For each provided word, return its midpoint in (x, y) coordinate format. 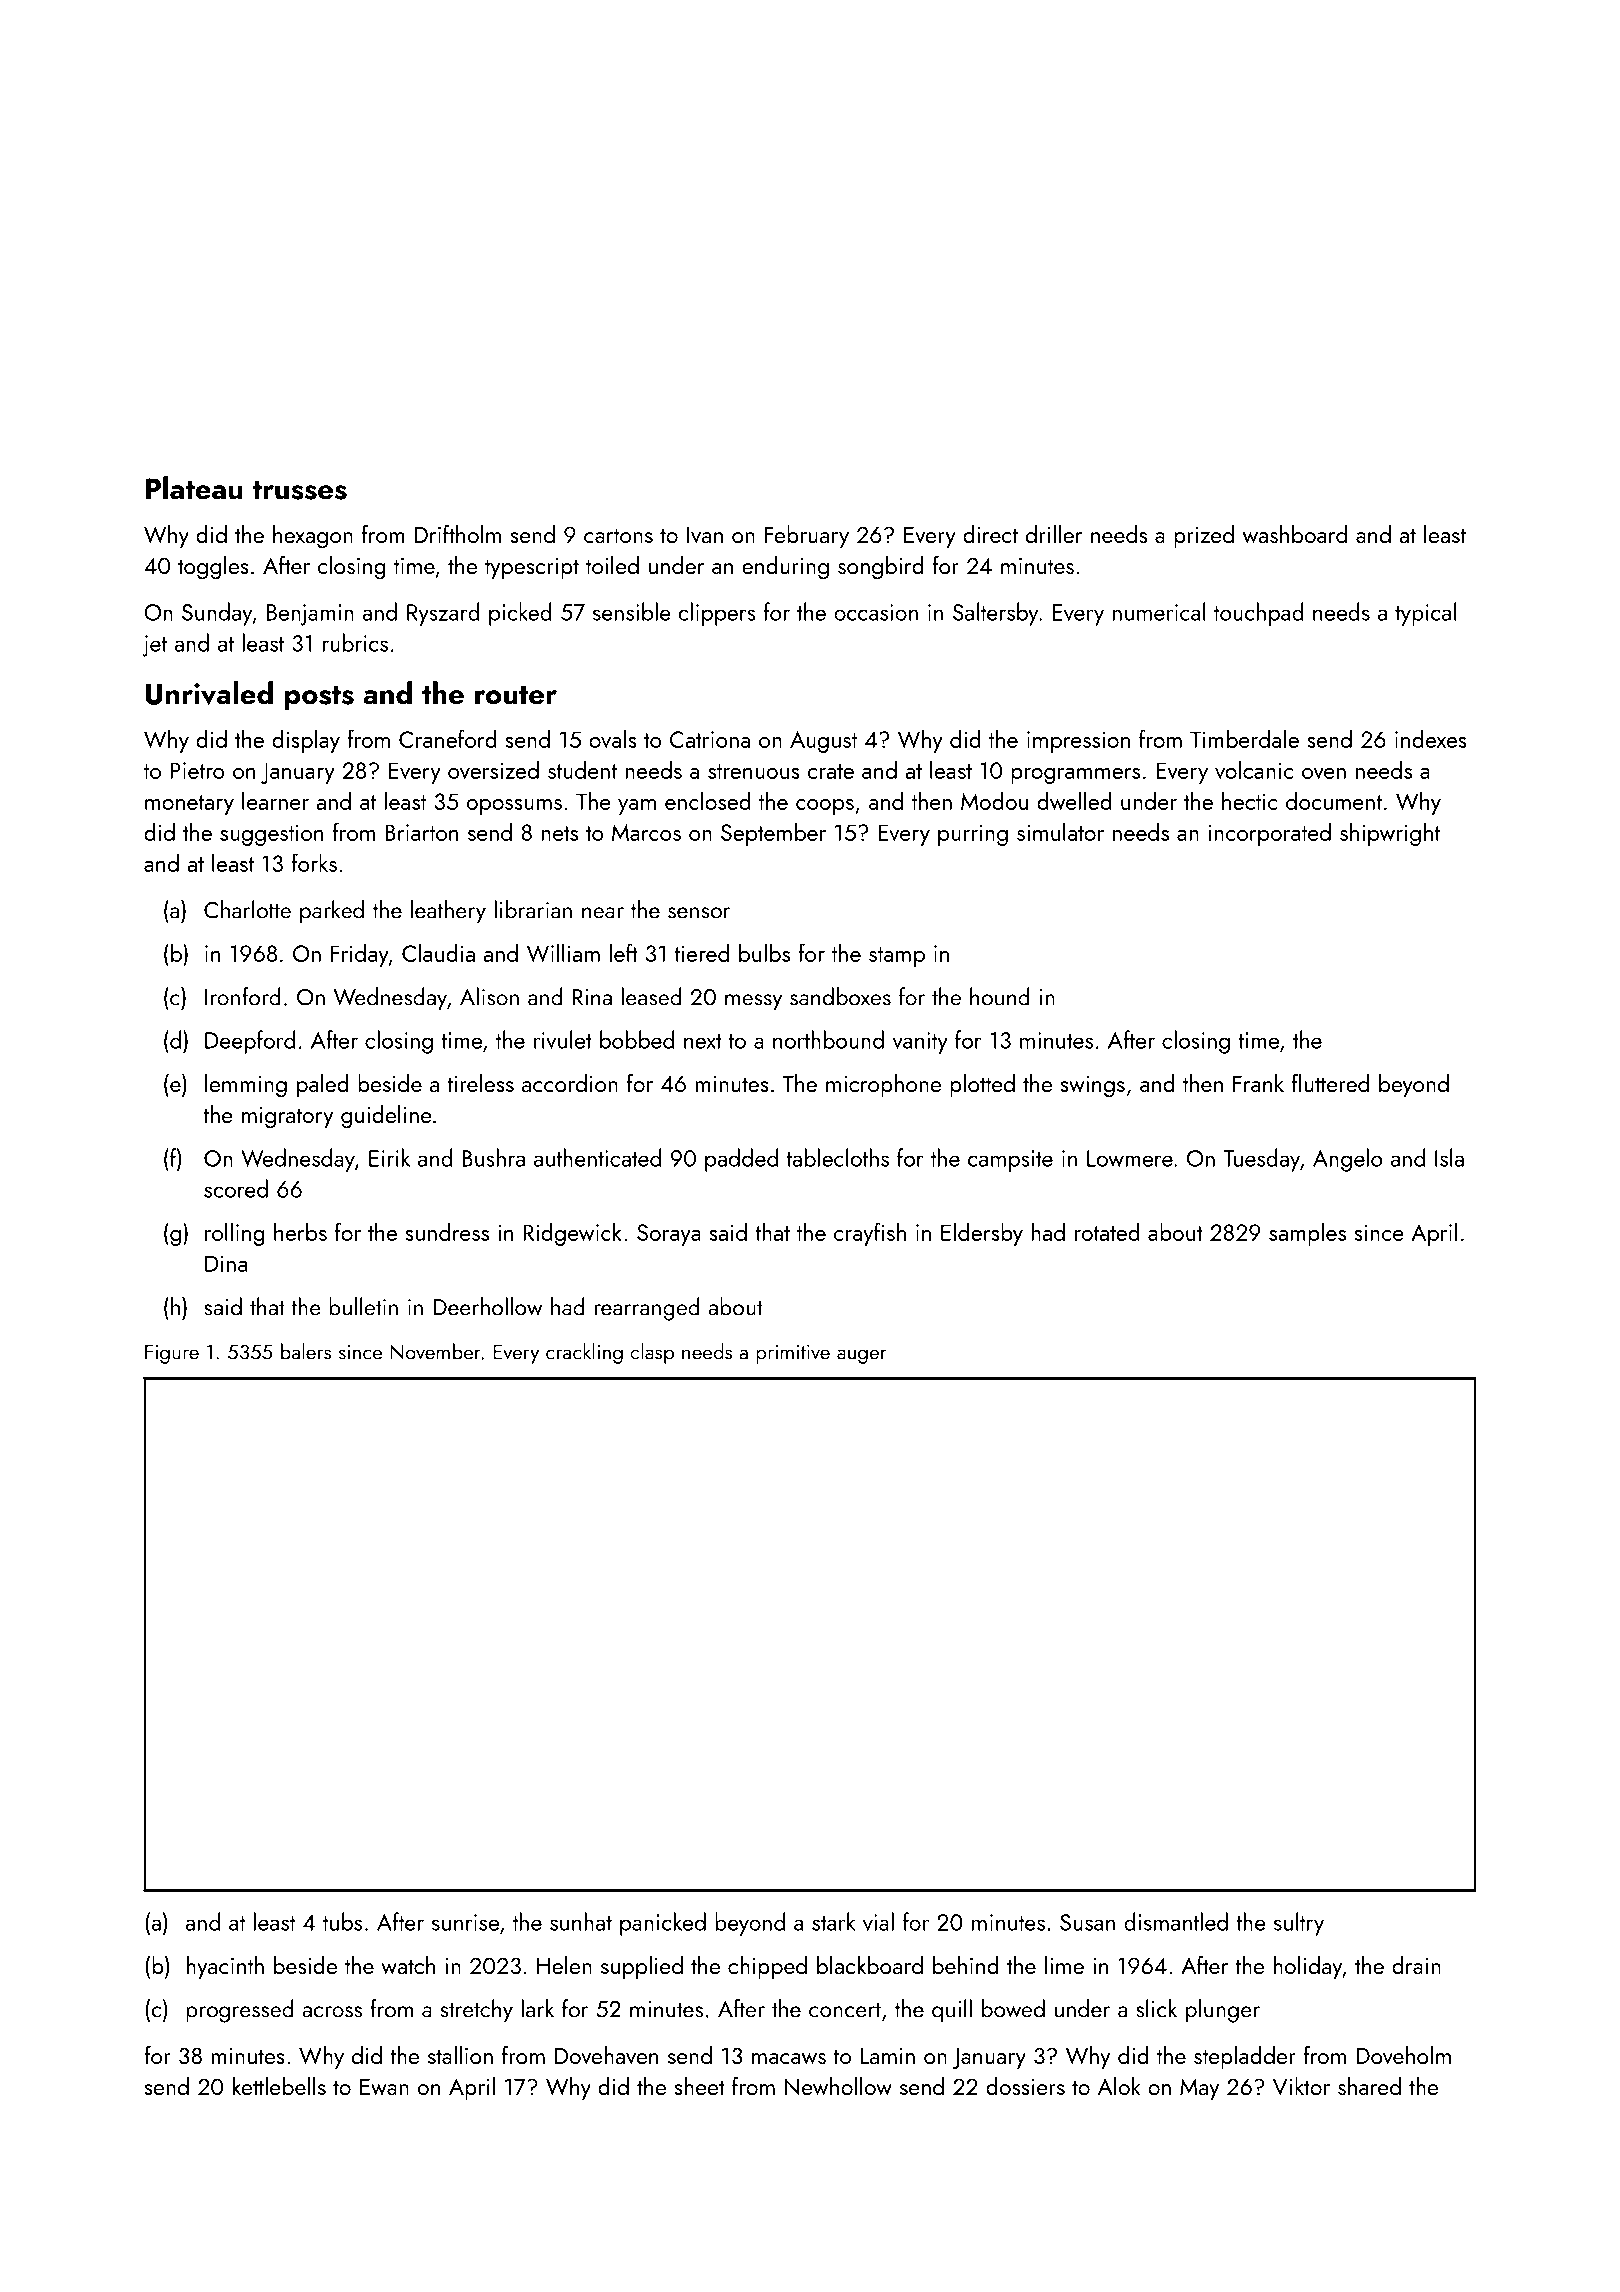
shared (1369, 2086)
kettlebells (279, 2086)
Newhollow (838, 2086)
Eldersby (982, 1234)
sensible (632, 611)
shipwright (1390, 834)
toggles (213, 568)
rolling (235, 1234)
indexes (1431, 738)
